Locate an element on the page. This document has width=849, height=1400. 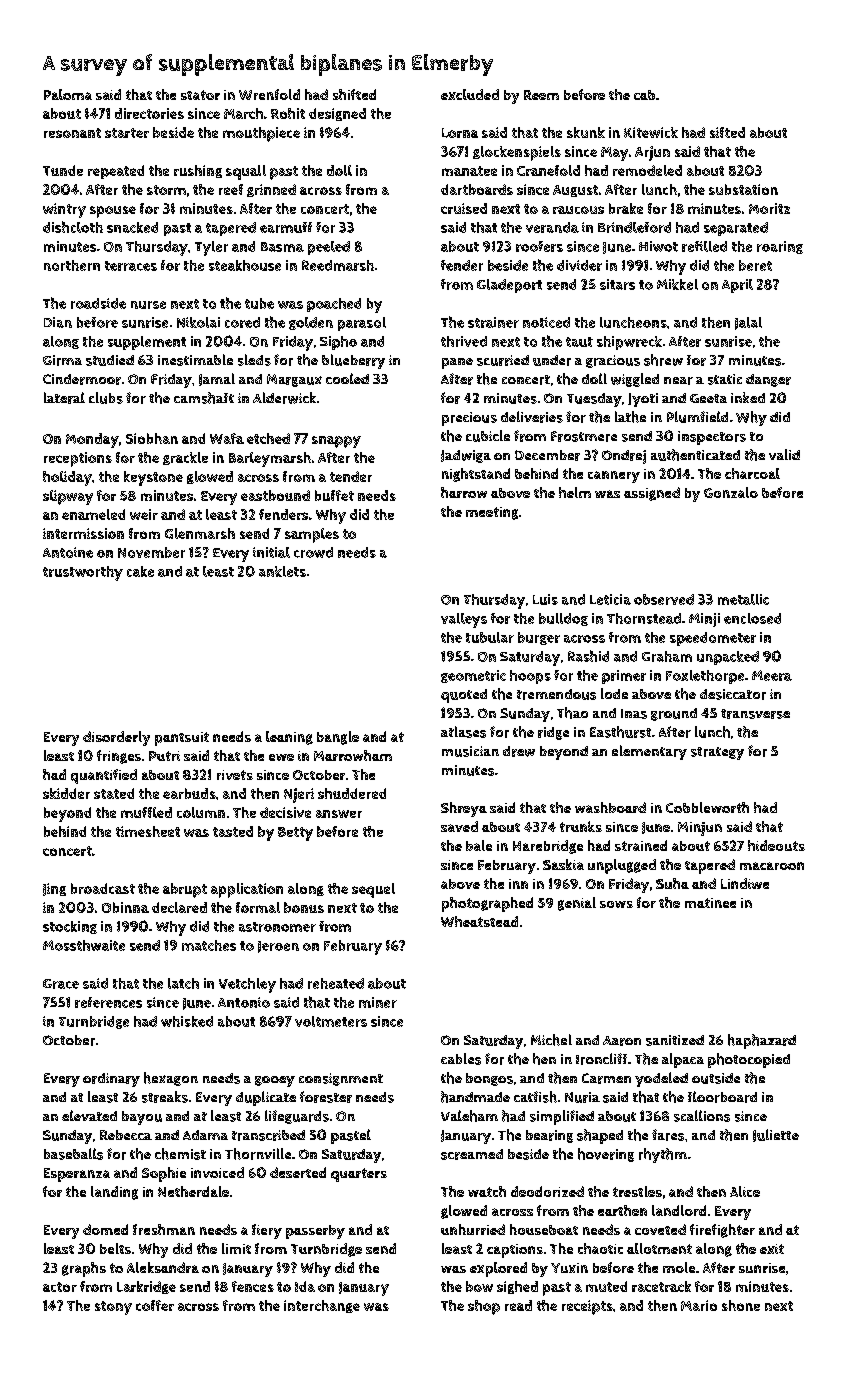
sifted is located at coordinates (727, 132).
